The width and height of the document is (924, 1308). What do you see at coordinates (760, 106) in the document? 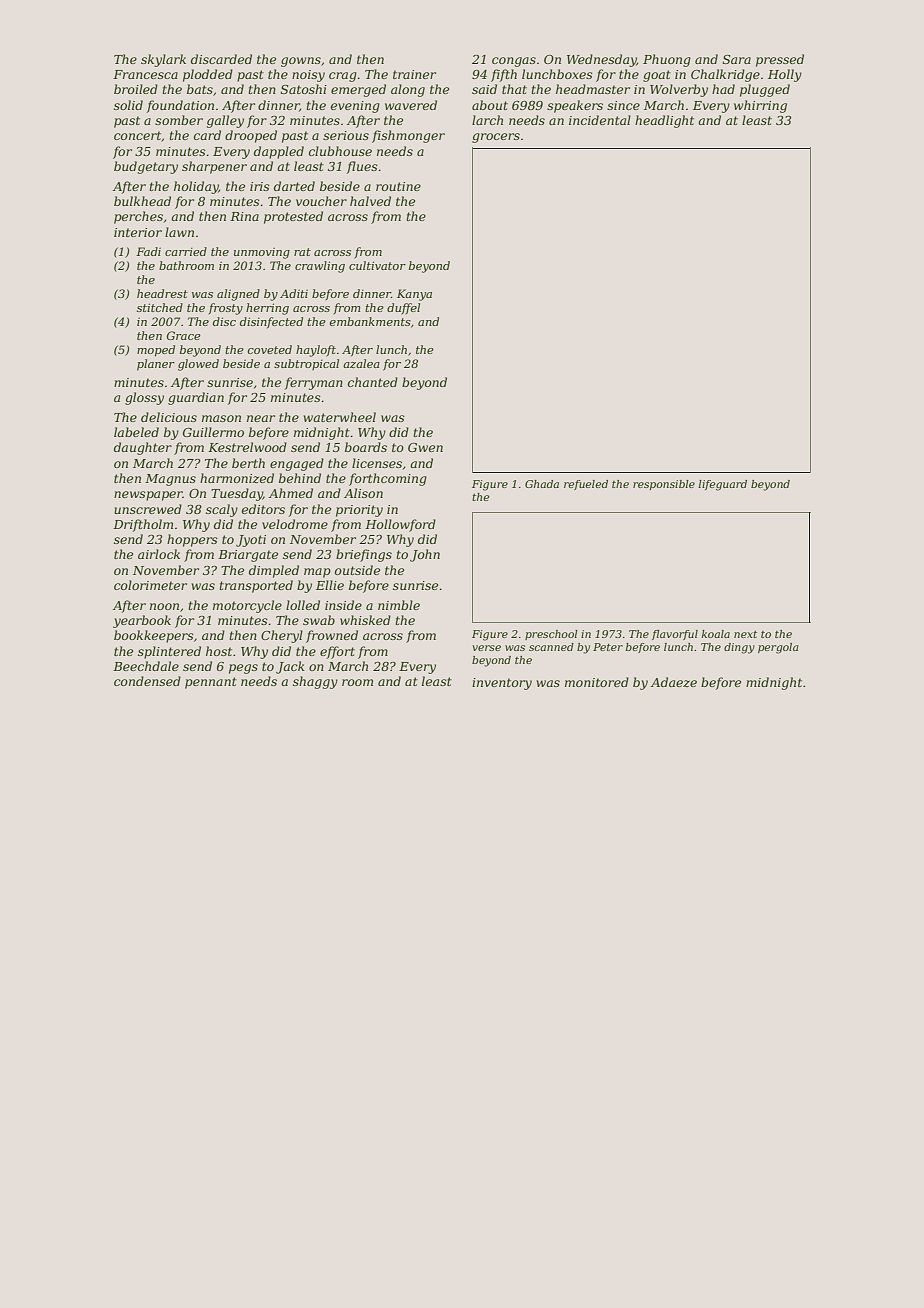
I see `whirring` at bounding box center [760, 106].
